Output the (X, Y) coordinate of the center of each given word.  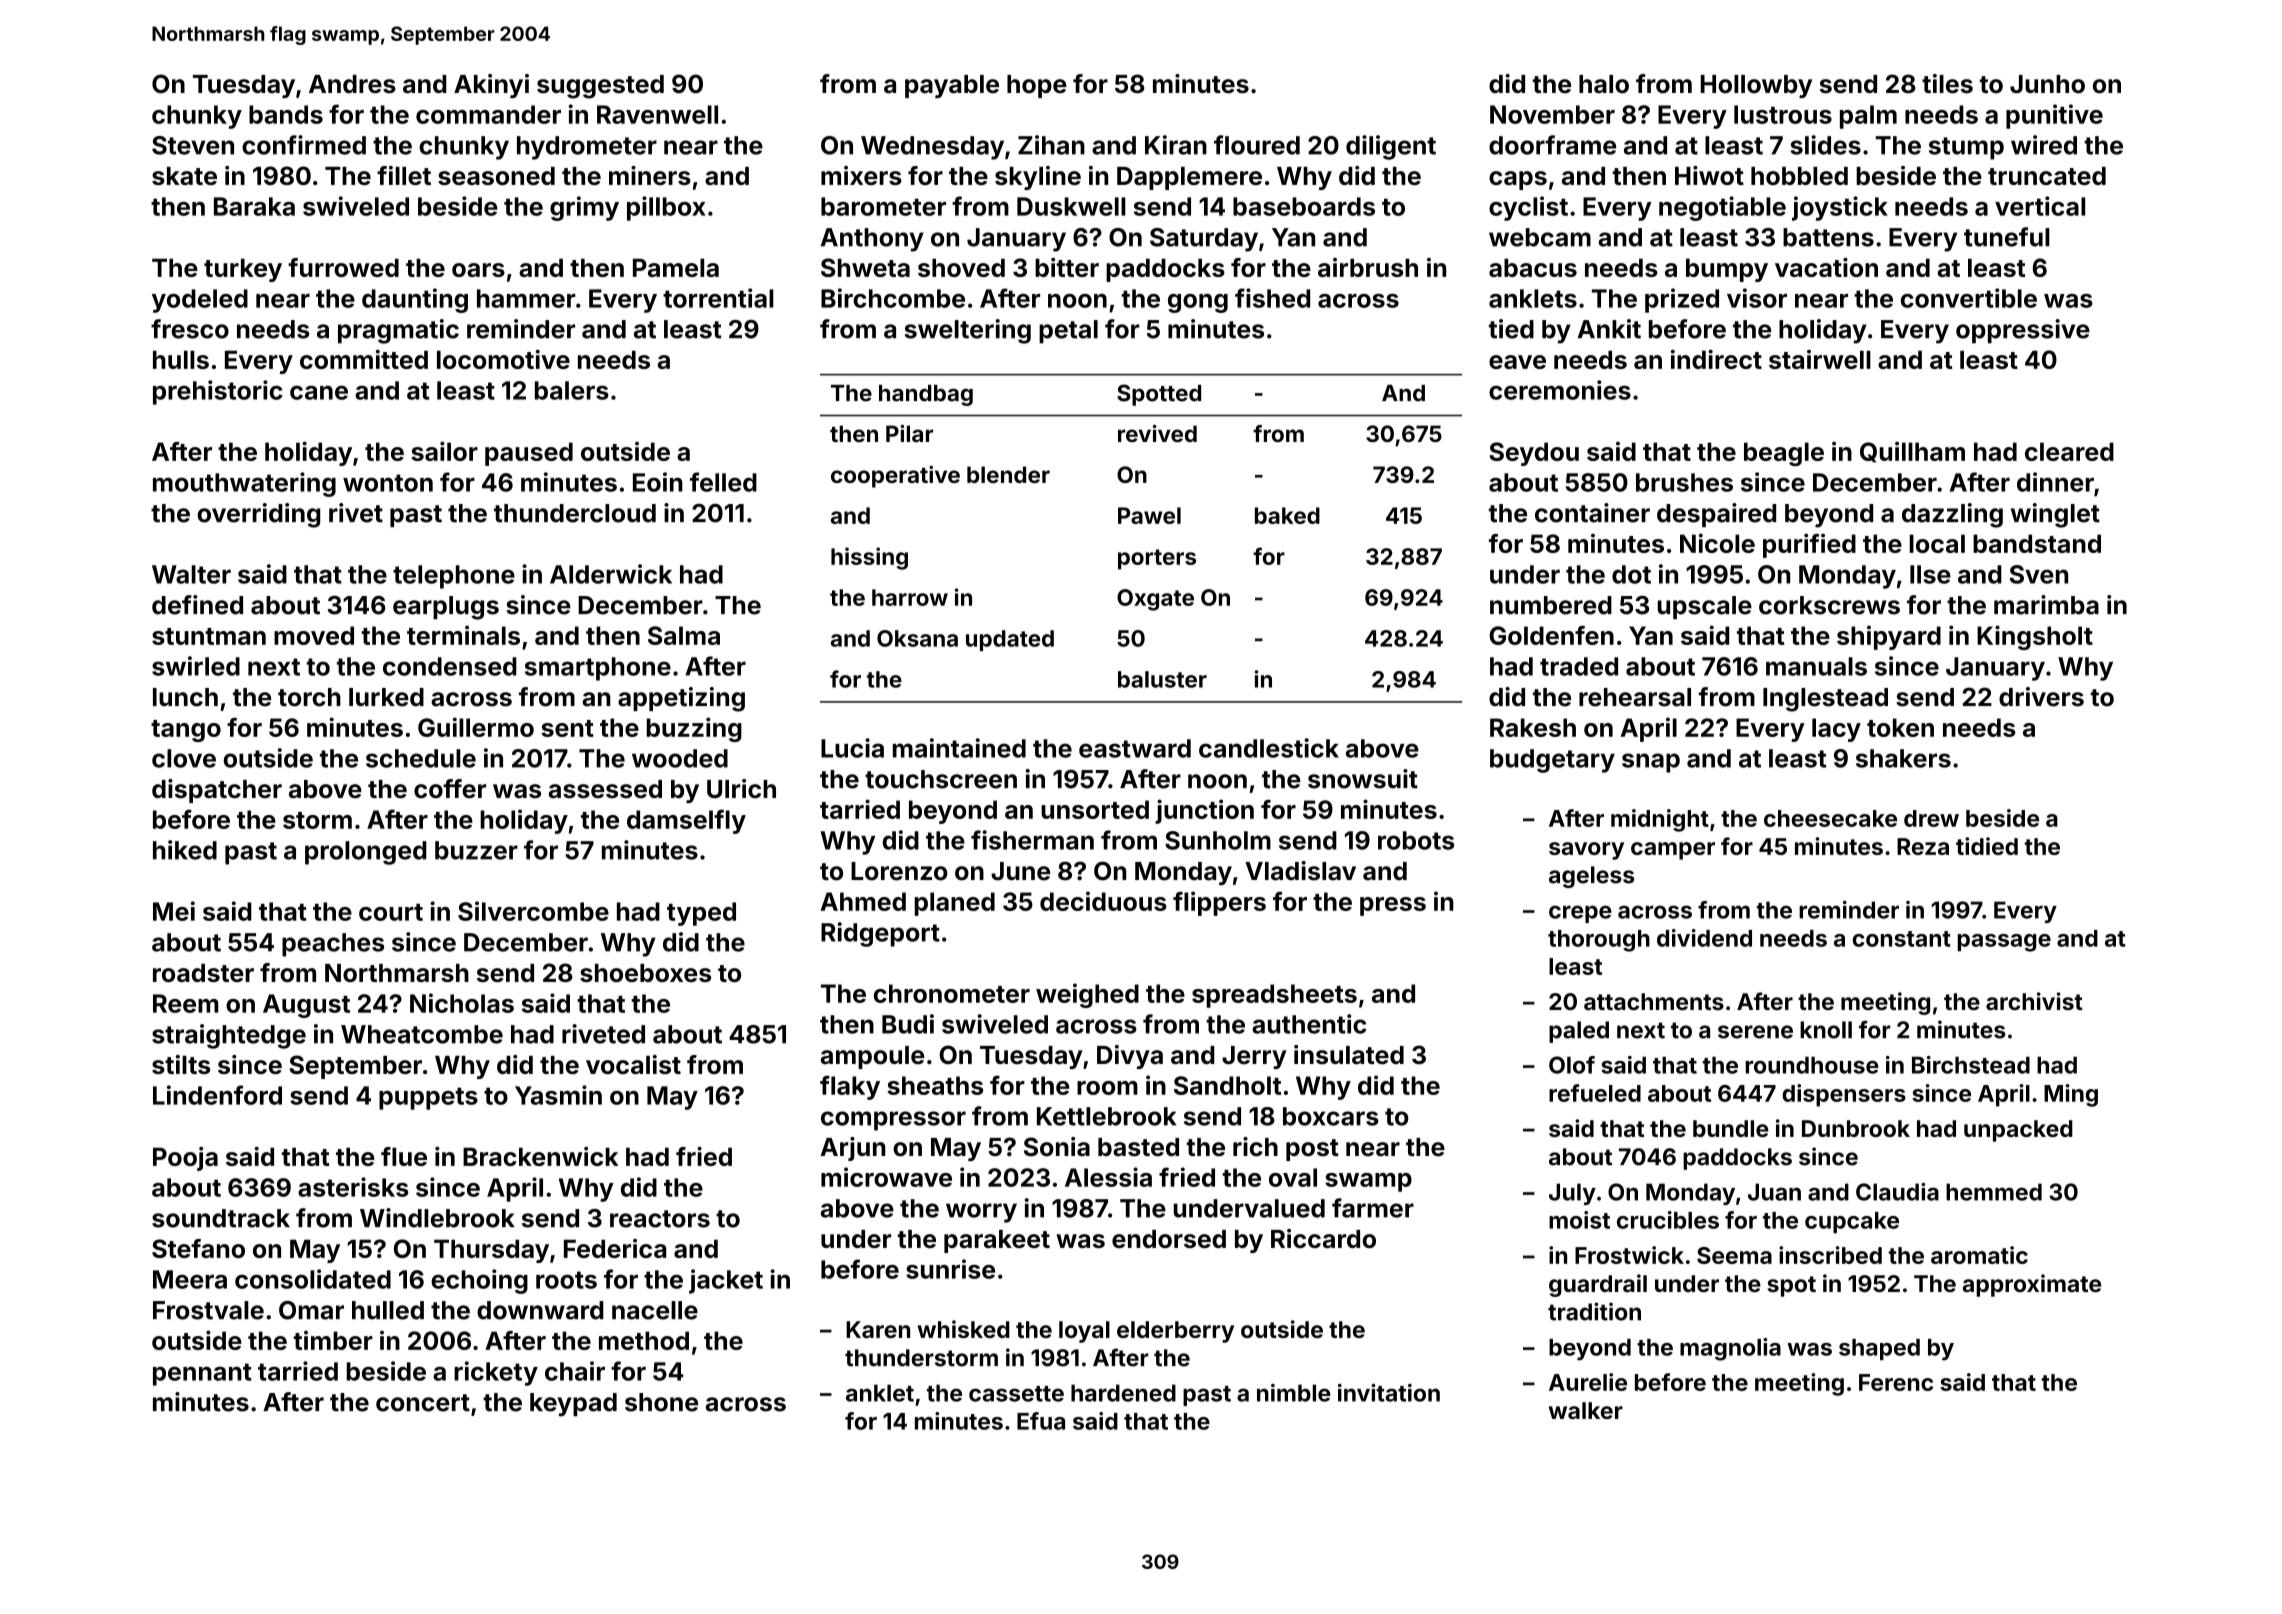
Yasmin (558, 1095)
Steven (193, 145)
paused (529, 454)
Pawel (1149, 515)
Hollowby (1756, 86)
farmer (1373, 1208)
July (1572, 1194)
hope (1037, 86)
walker (1586, 1410)
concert (423, 1403)
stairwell (1820, 359)
